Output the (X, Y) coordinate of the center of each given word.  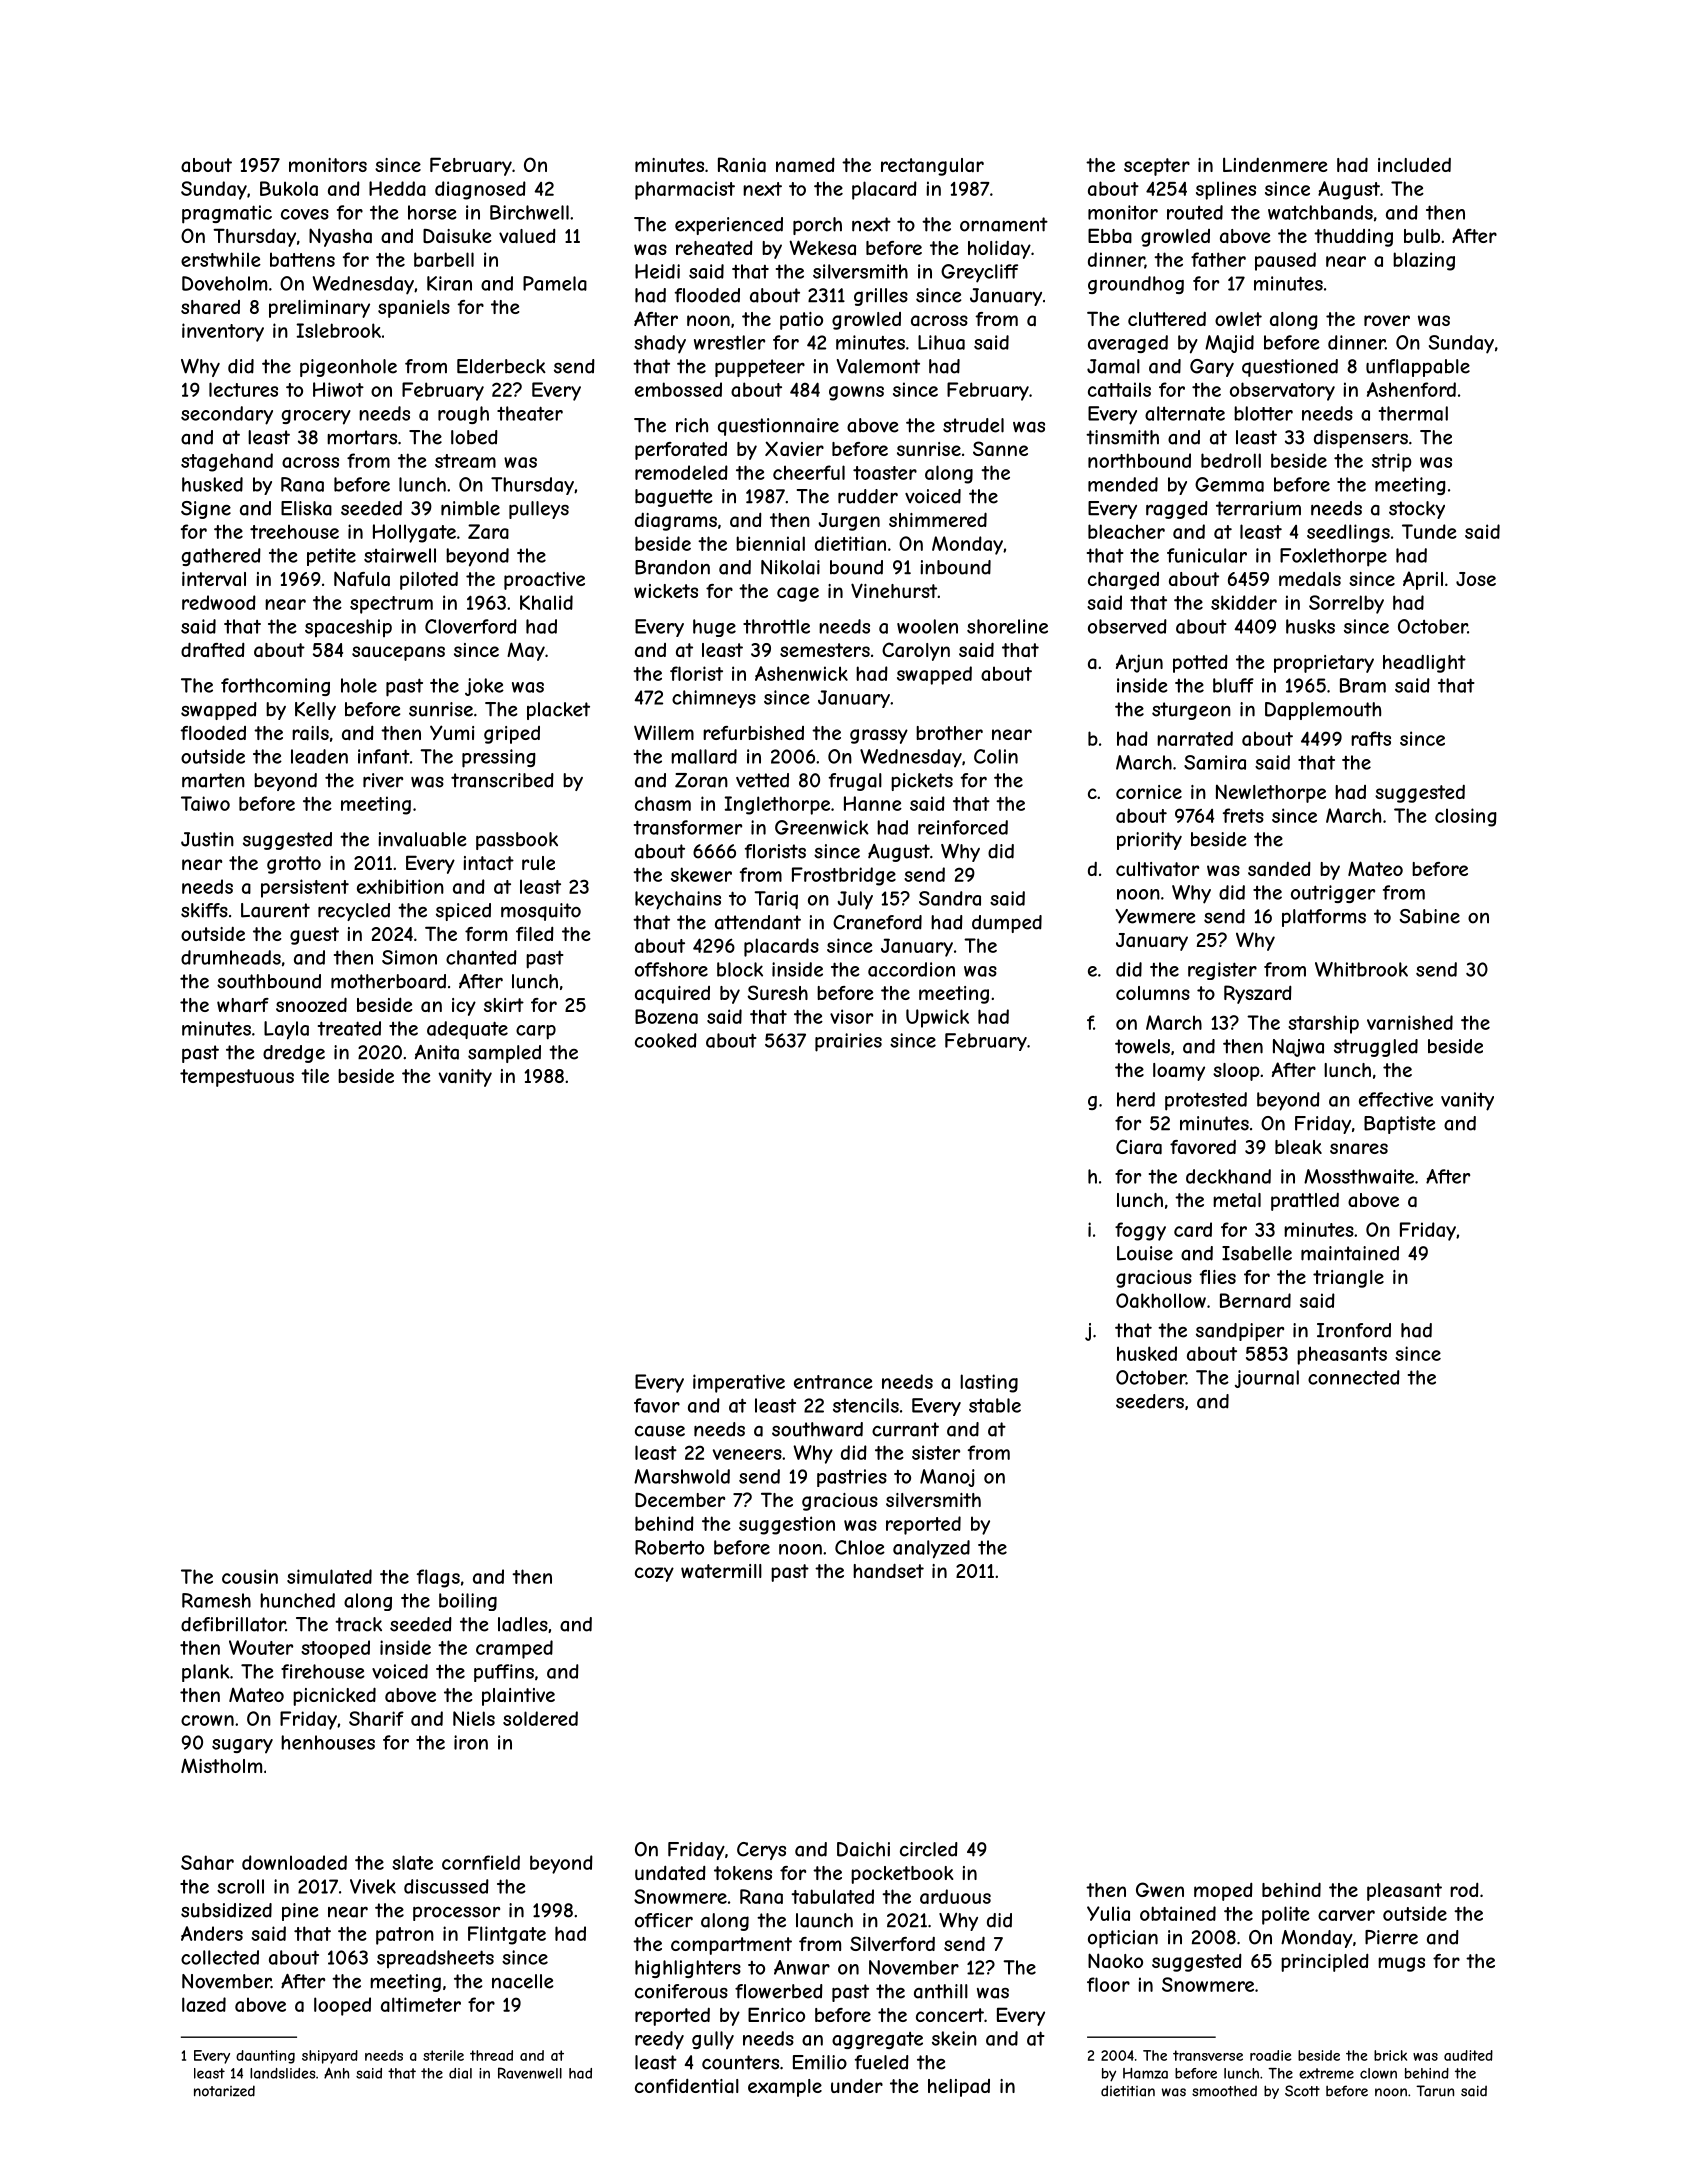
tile (315, 1076)
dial (460, 2073)
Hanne (873, 803)
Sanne (1000, 449)
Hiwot (338, 389)
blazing (1424, 261)
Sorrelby (1346, 604)
